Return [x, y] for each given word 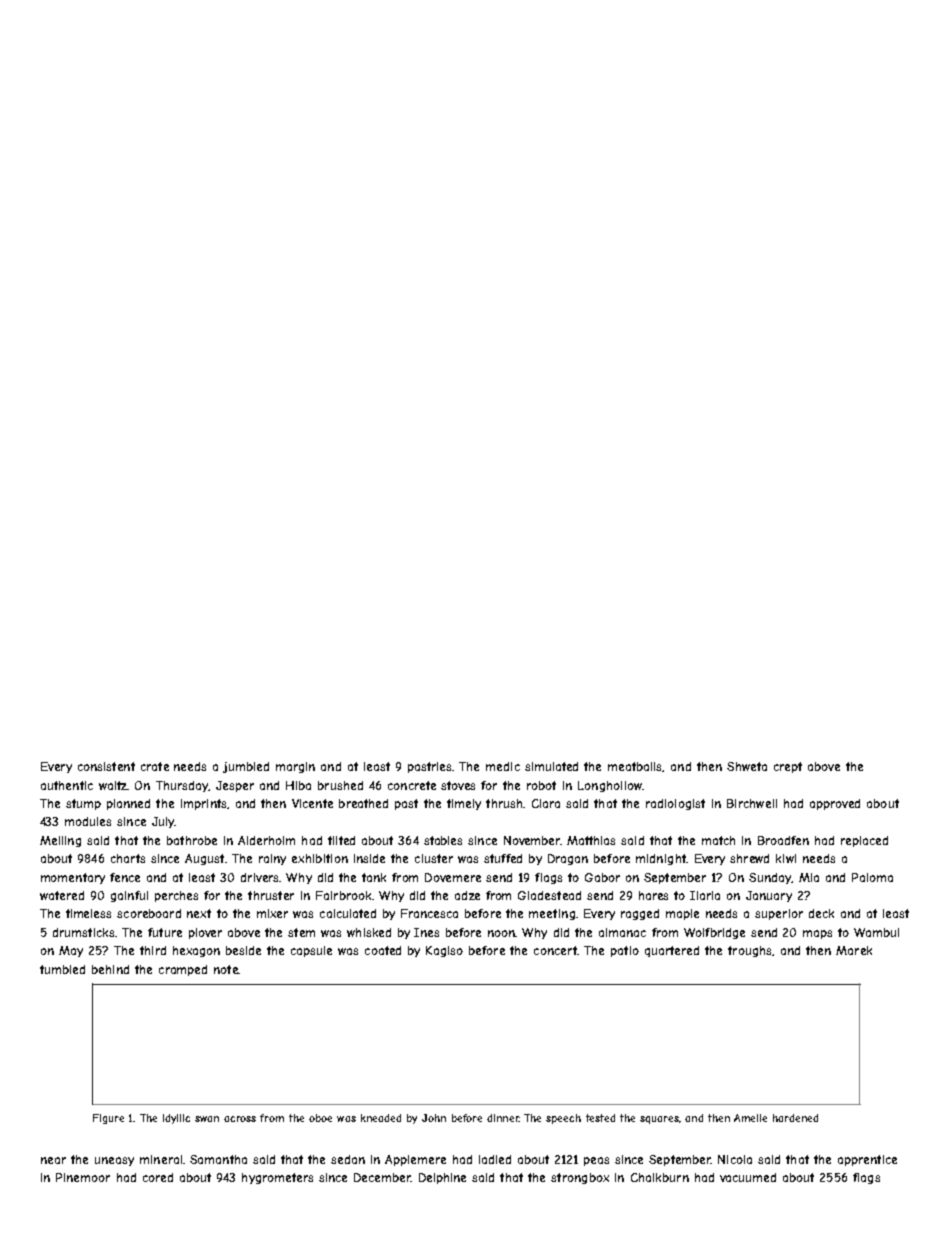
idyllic [176, 1119]
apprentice [867, 1160]
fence [125, 877]
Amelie [750, 1118]
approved [835, 804]
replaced [864, 841]
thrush [504, 803]
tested [600, 1118]
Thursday [182, 786]
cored [158, 1177]
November [532, 840]
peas [596, 1161]
